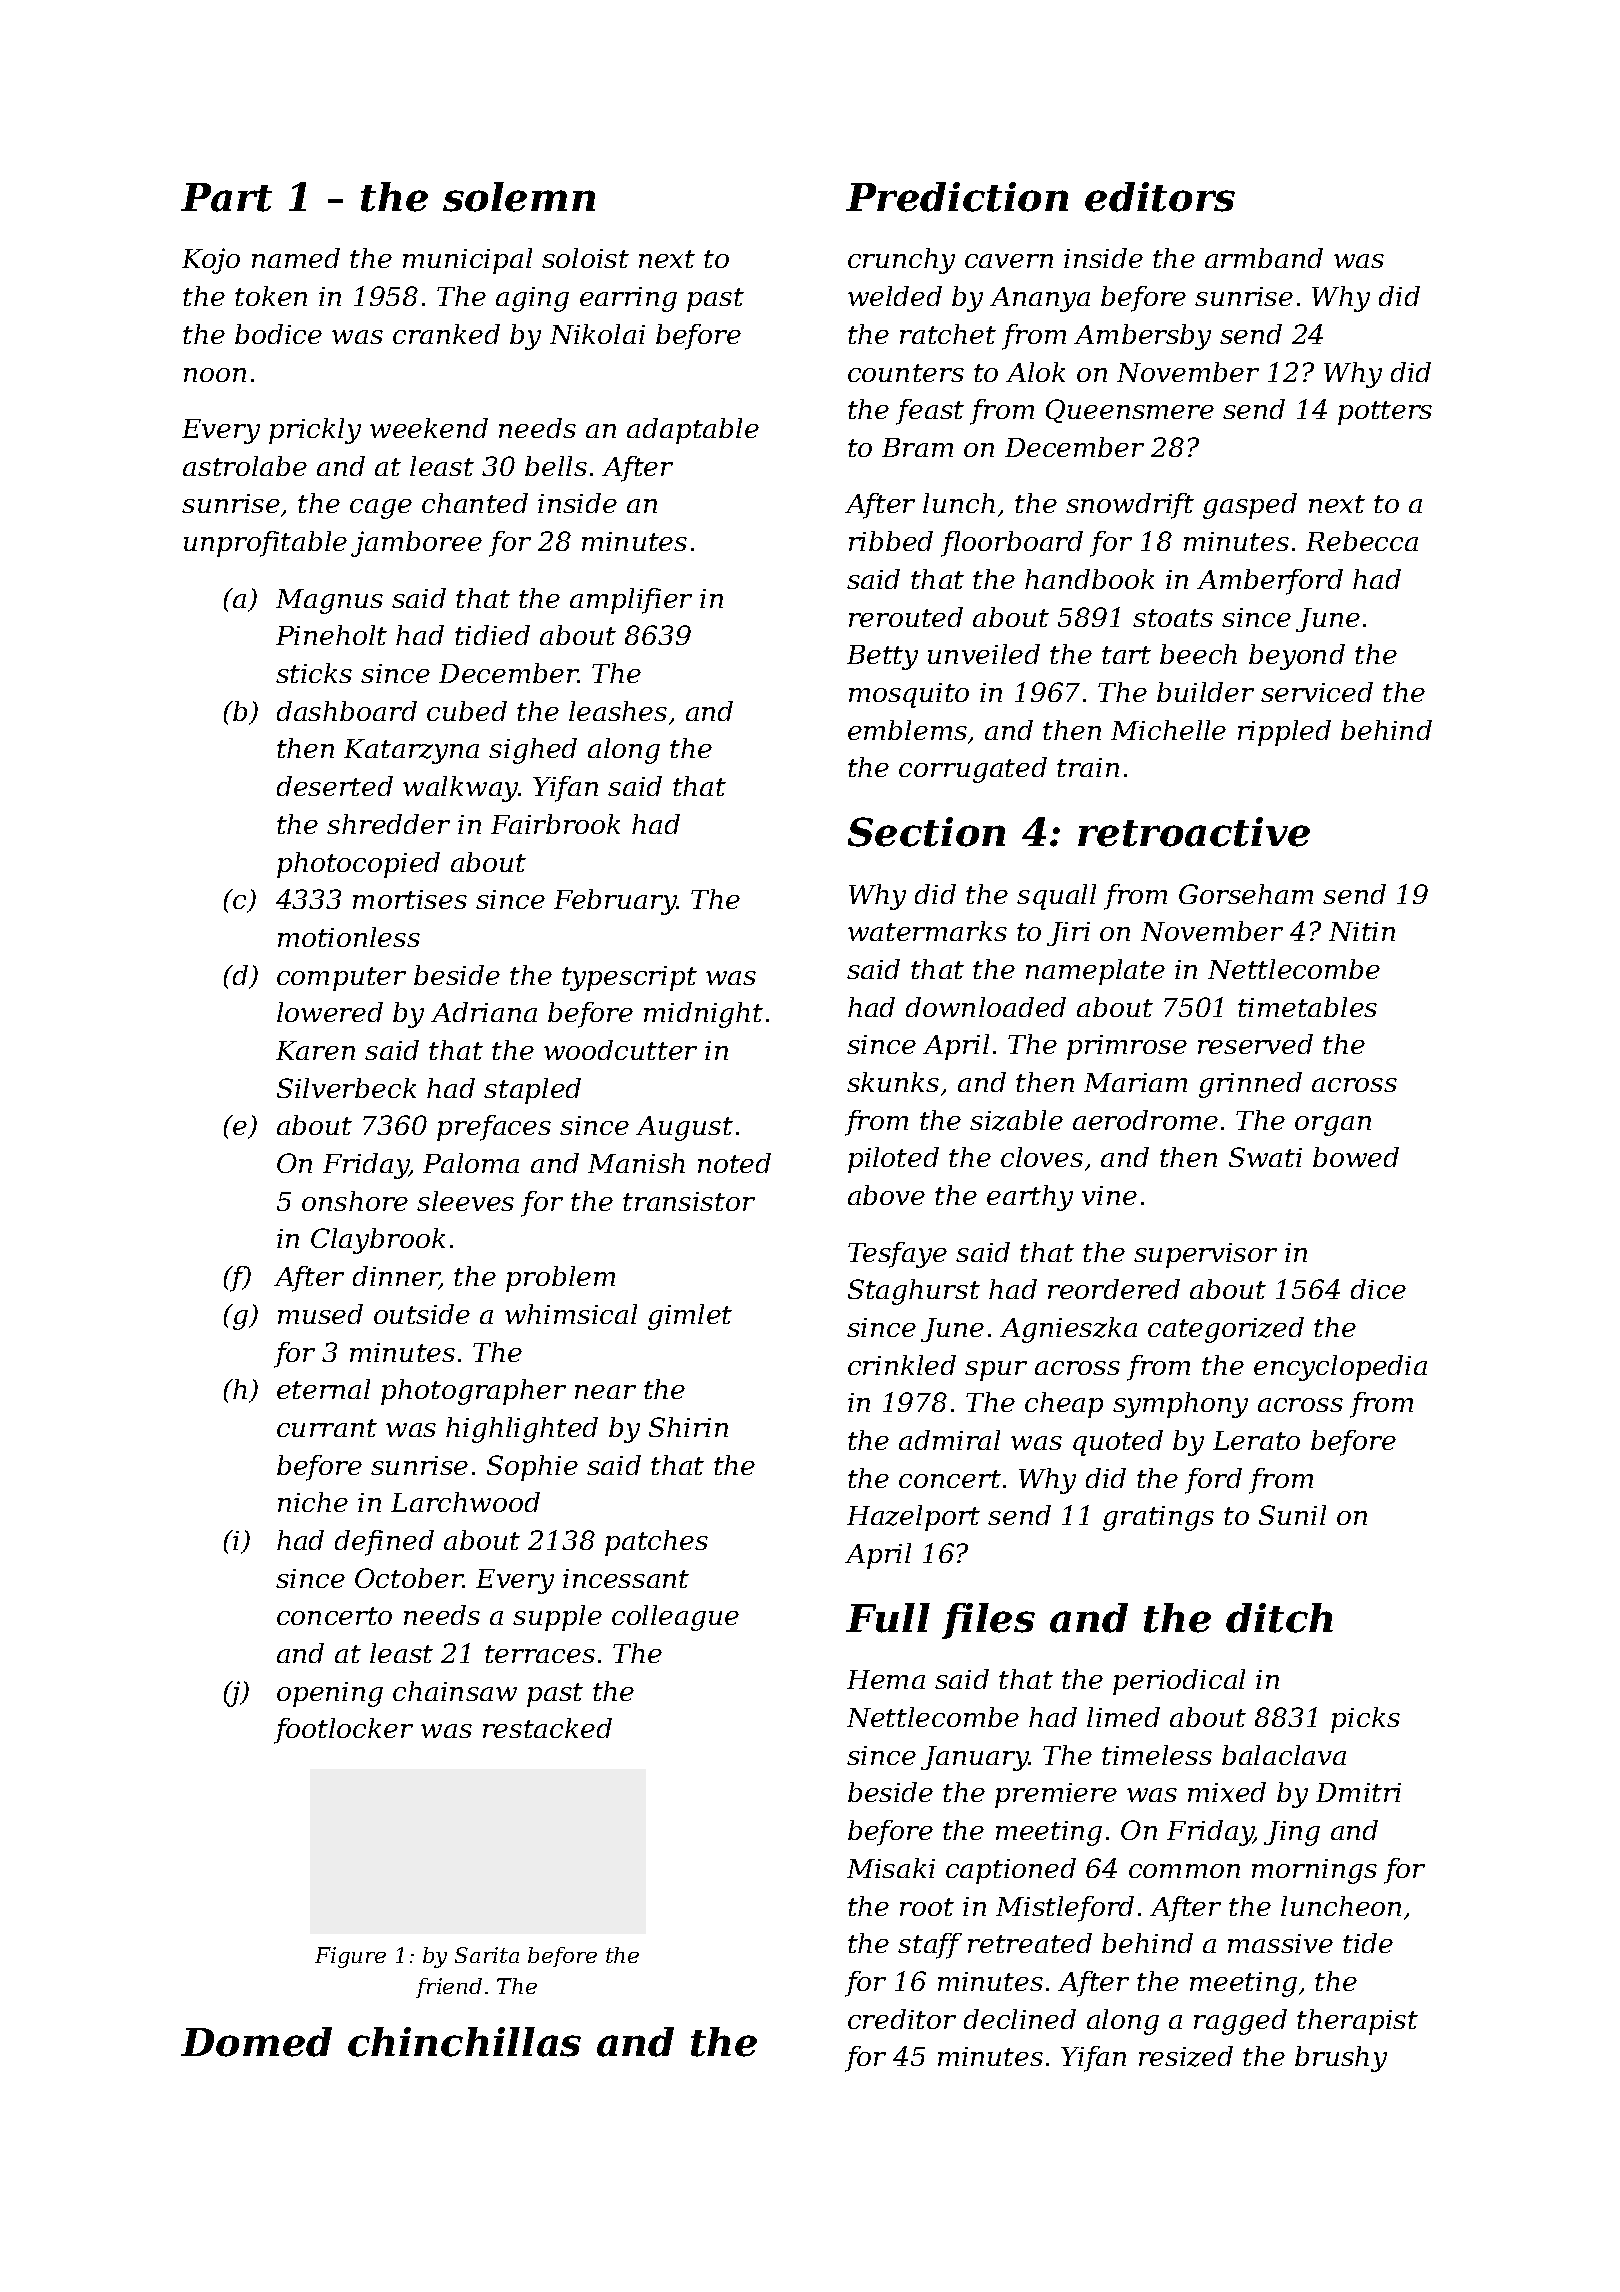 The image size is (1620, 2292). Describe the element at coordinates (449, 1988) in the screenshot. I see `friend` at that location.
